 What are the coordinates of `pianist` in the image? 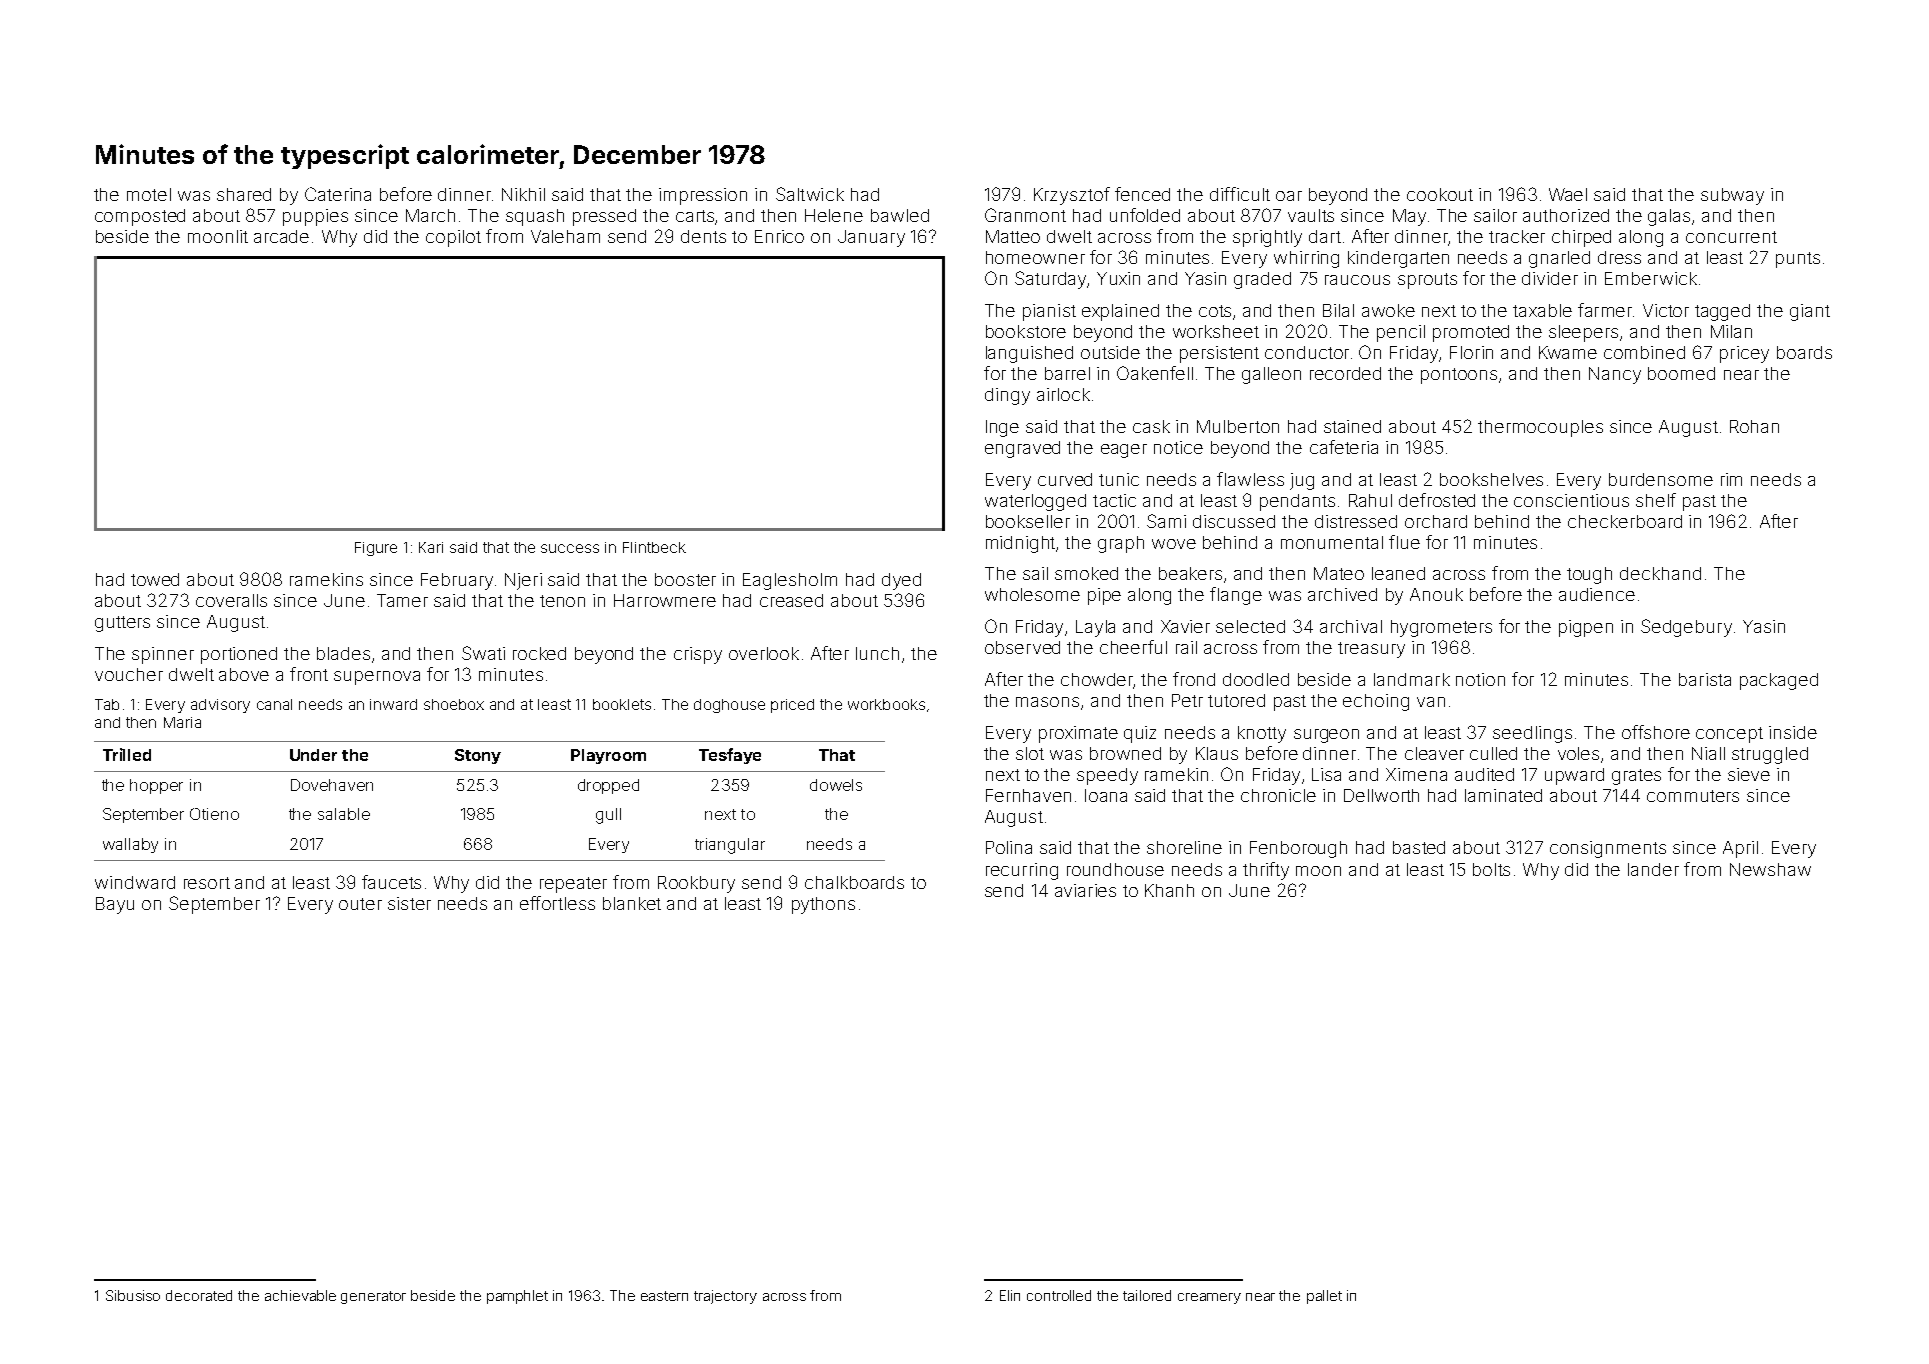 It's located at (1049, 312).
